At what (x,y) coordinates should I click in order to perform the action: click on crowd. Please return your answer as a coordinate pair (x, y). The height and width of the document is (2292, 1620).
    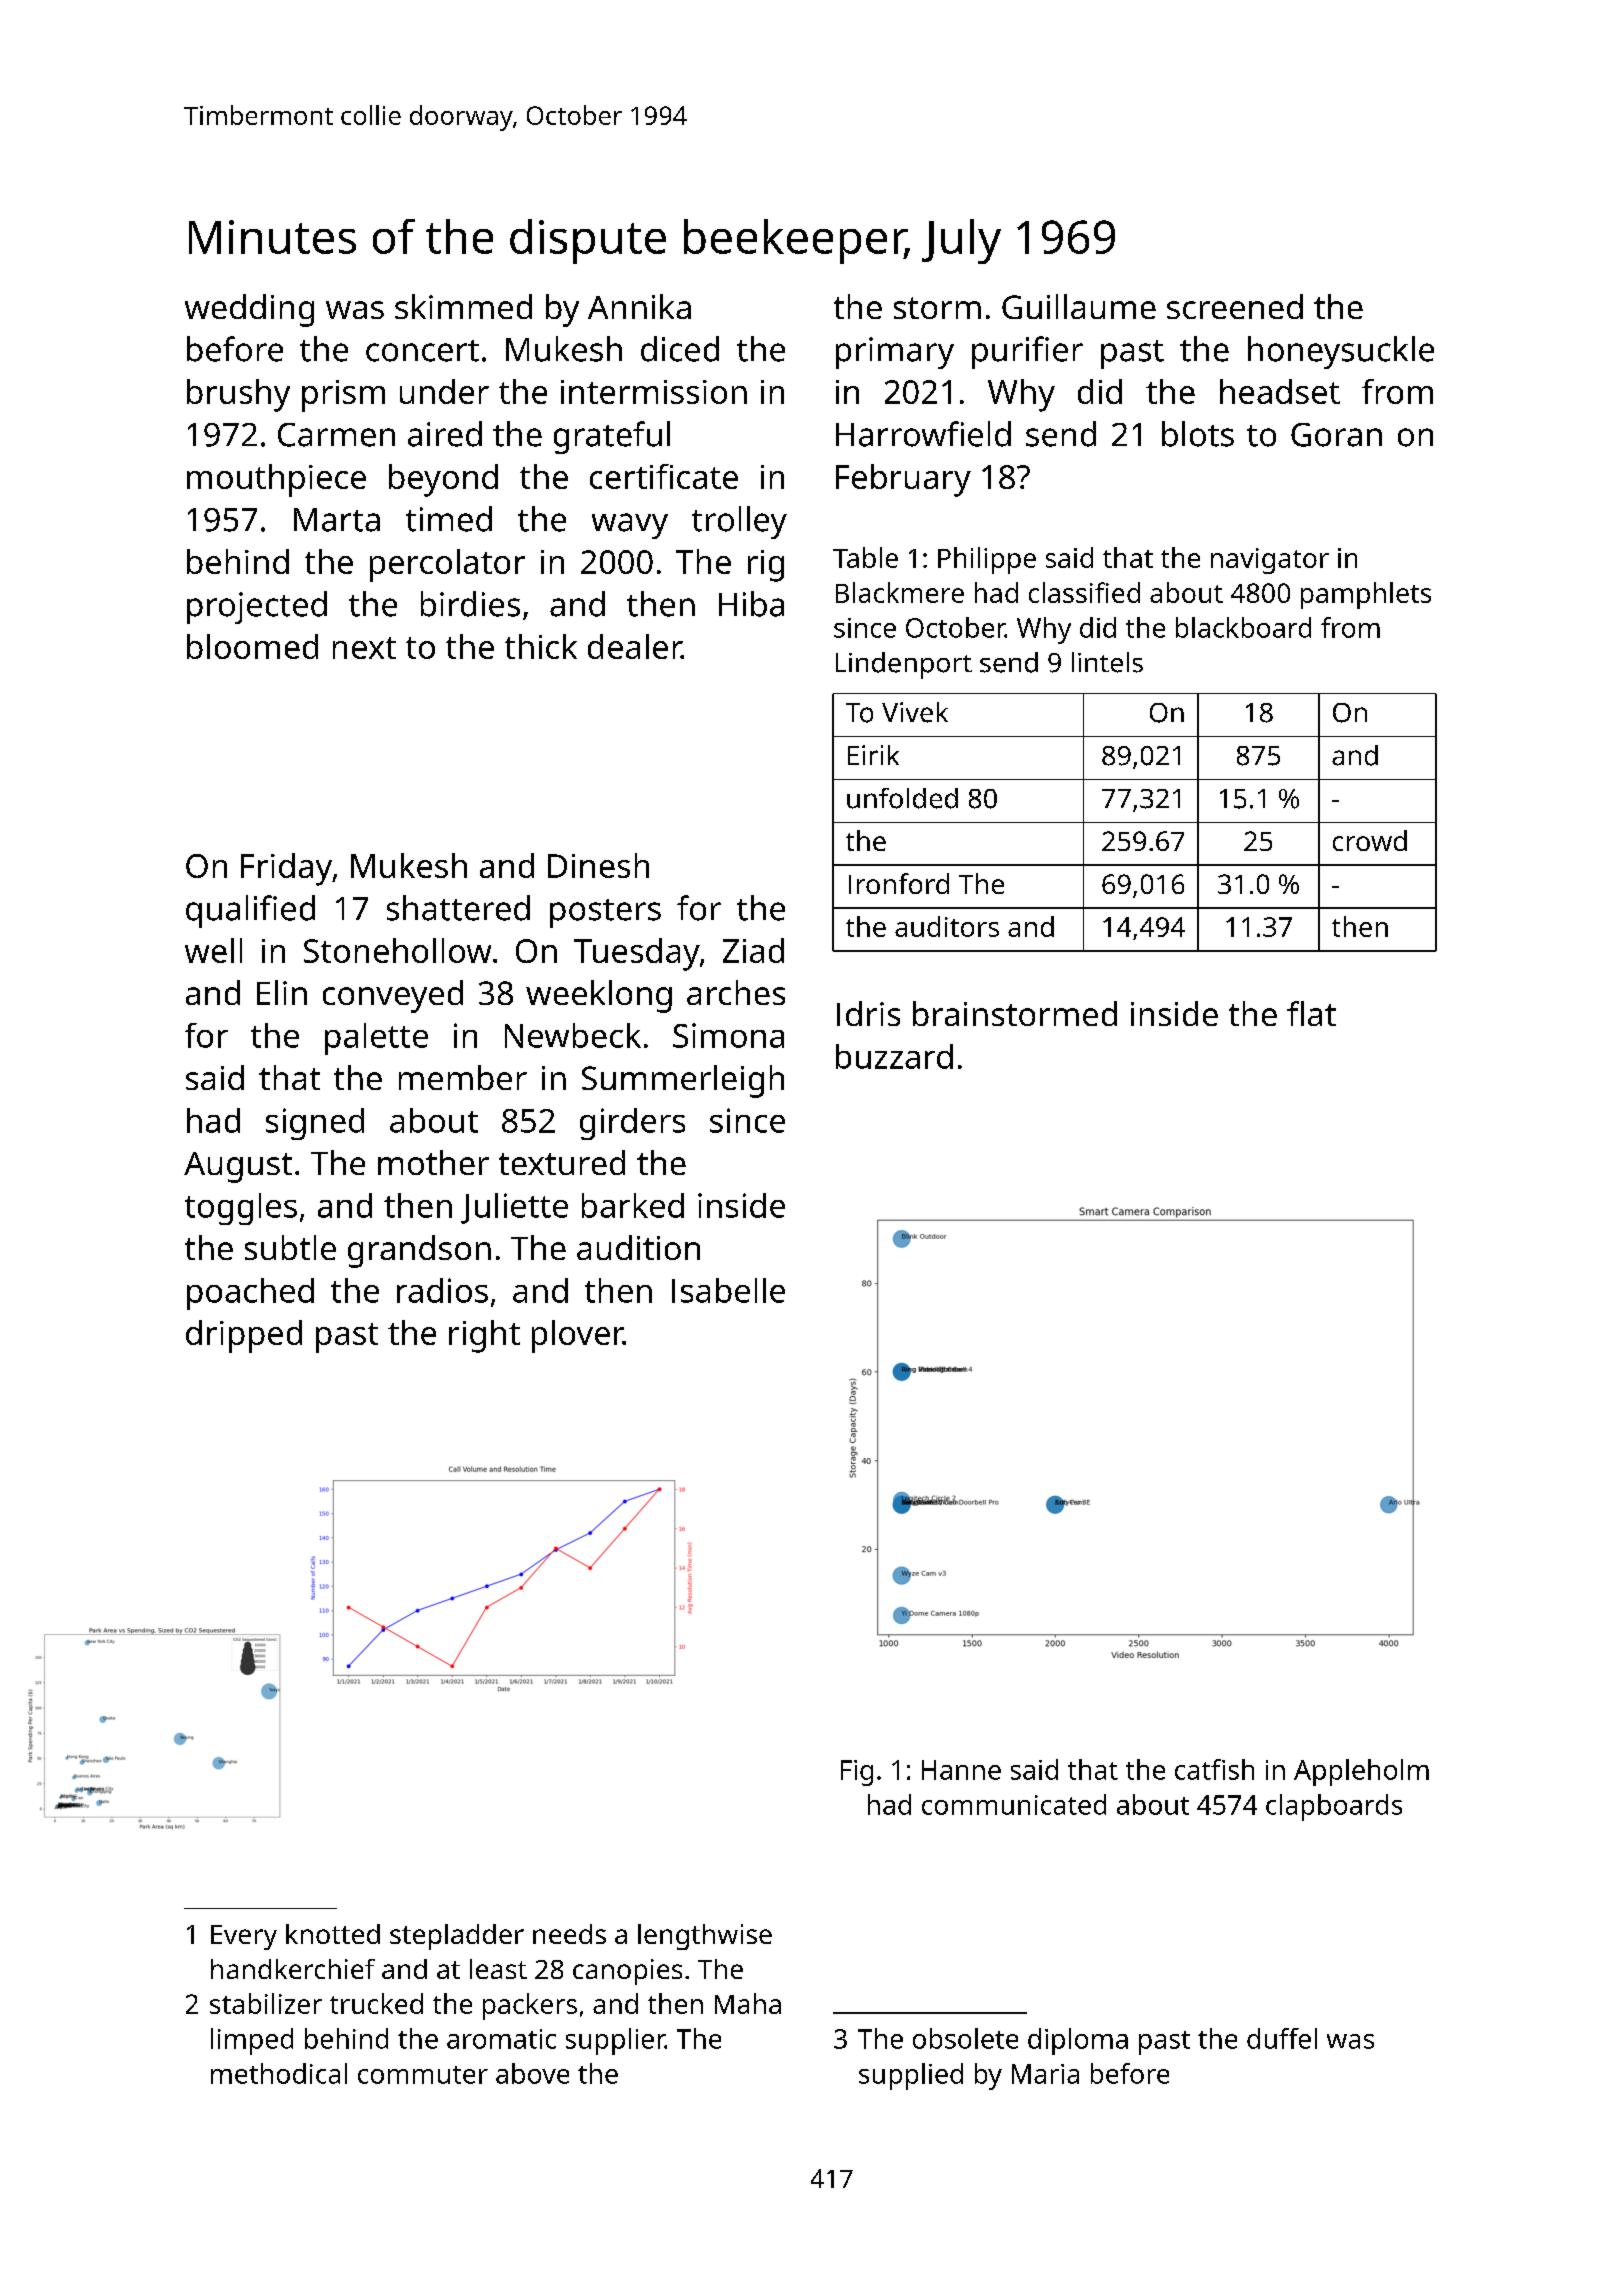
    Looking at the image, I should click on (1370, 840).
